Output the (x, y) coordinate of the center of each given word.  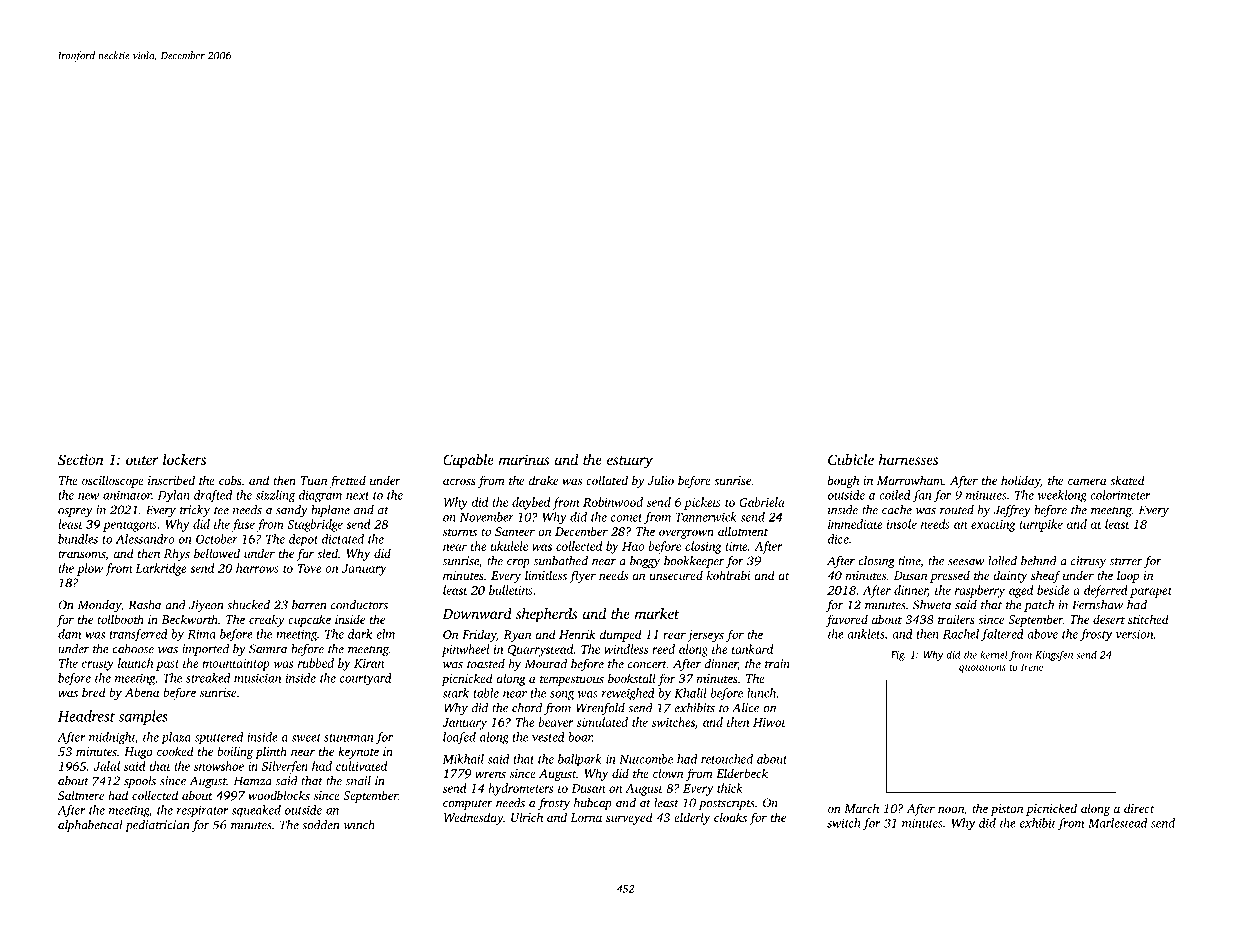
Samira (268, 649)
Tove (309, 568)
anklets (865, 634)
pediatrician (157, 826)
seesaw (966, 562)
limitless (546, 575)
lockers (184, 459)
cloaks (730, 817)
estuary (630, 462)
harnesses (908, 459)
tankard (752, 649)
